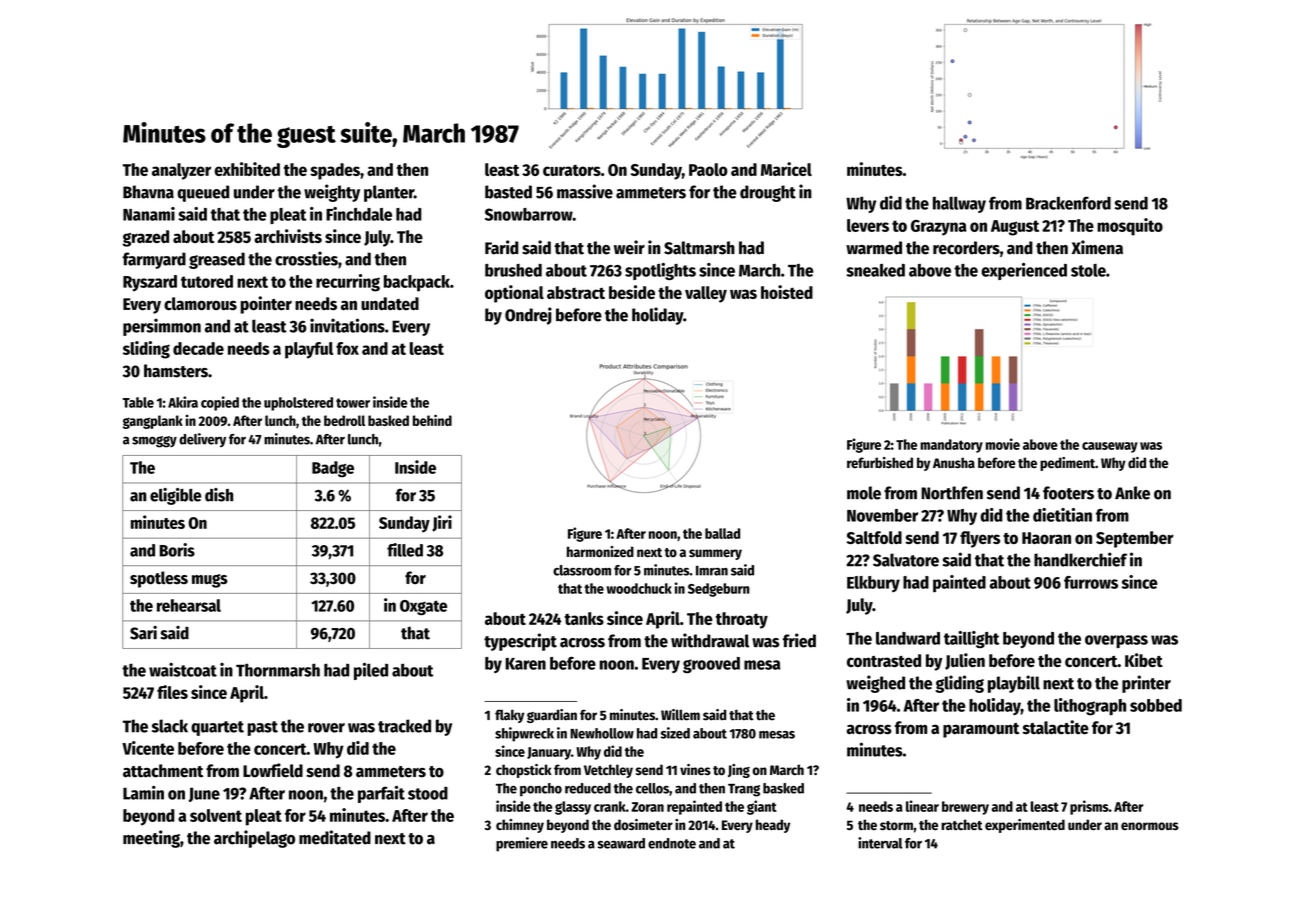  Describe the element at coordinates (1097, 247) in the image. I see `Ximena` at that location.
